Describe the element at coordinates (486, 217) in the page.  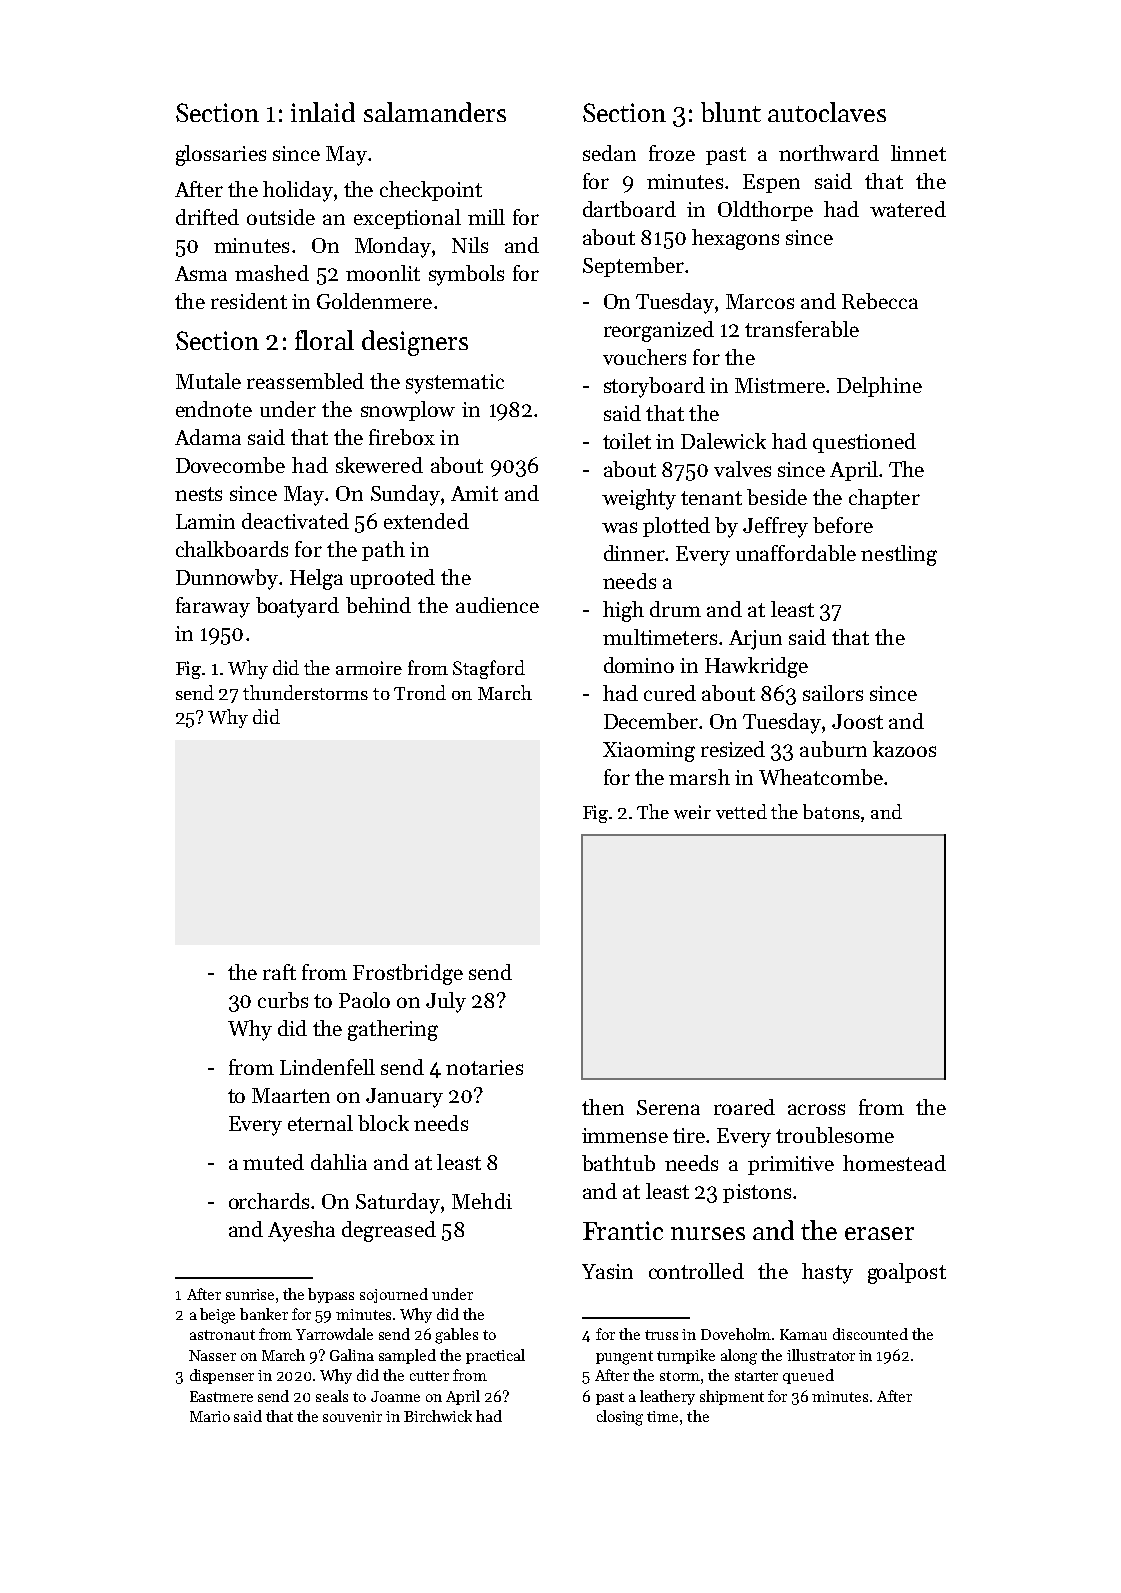
I see `mill` at that location.
